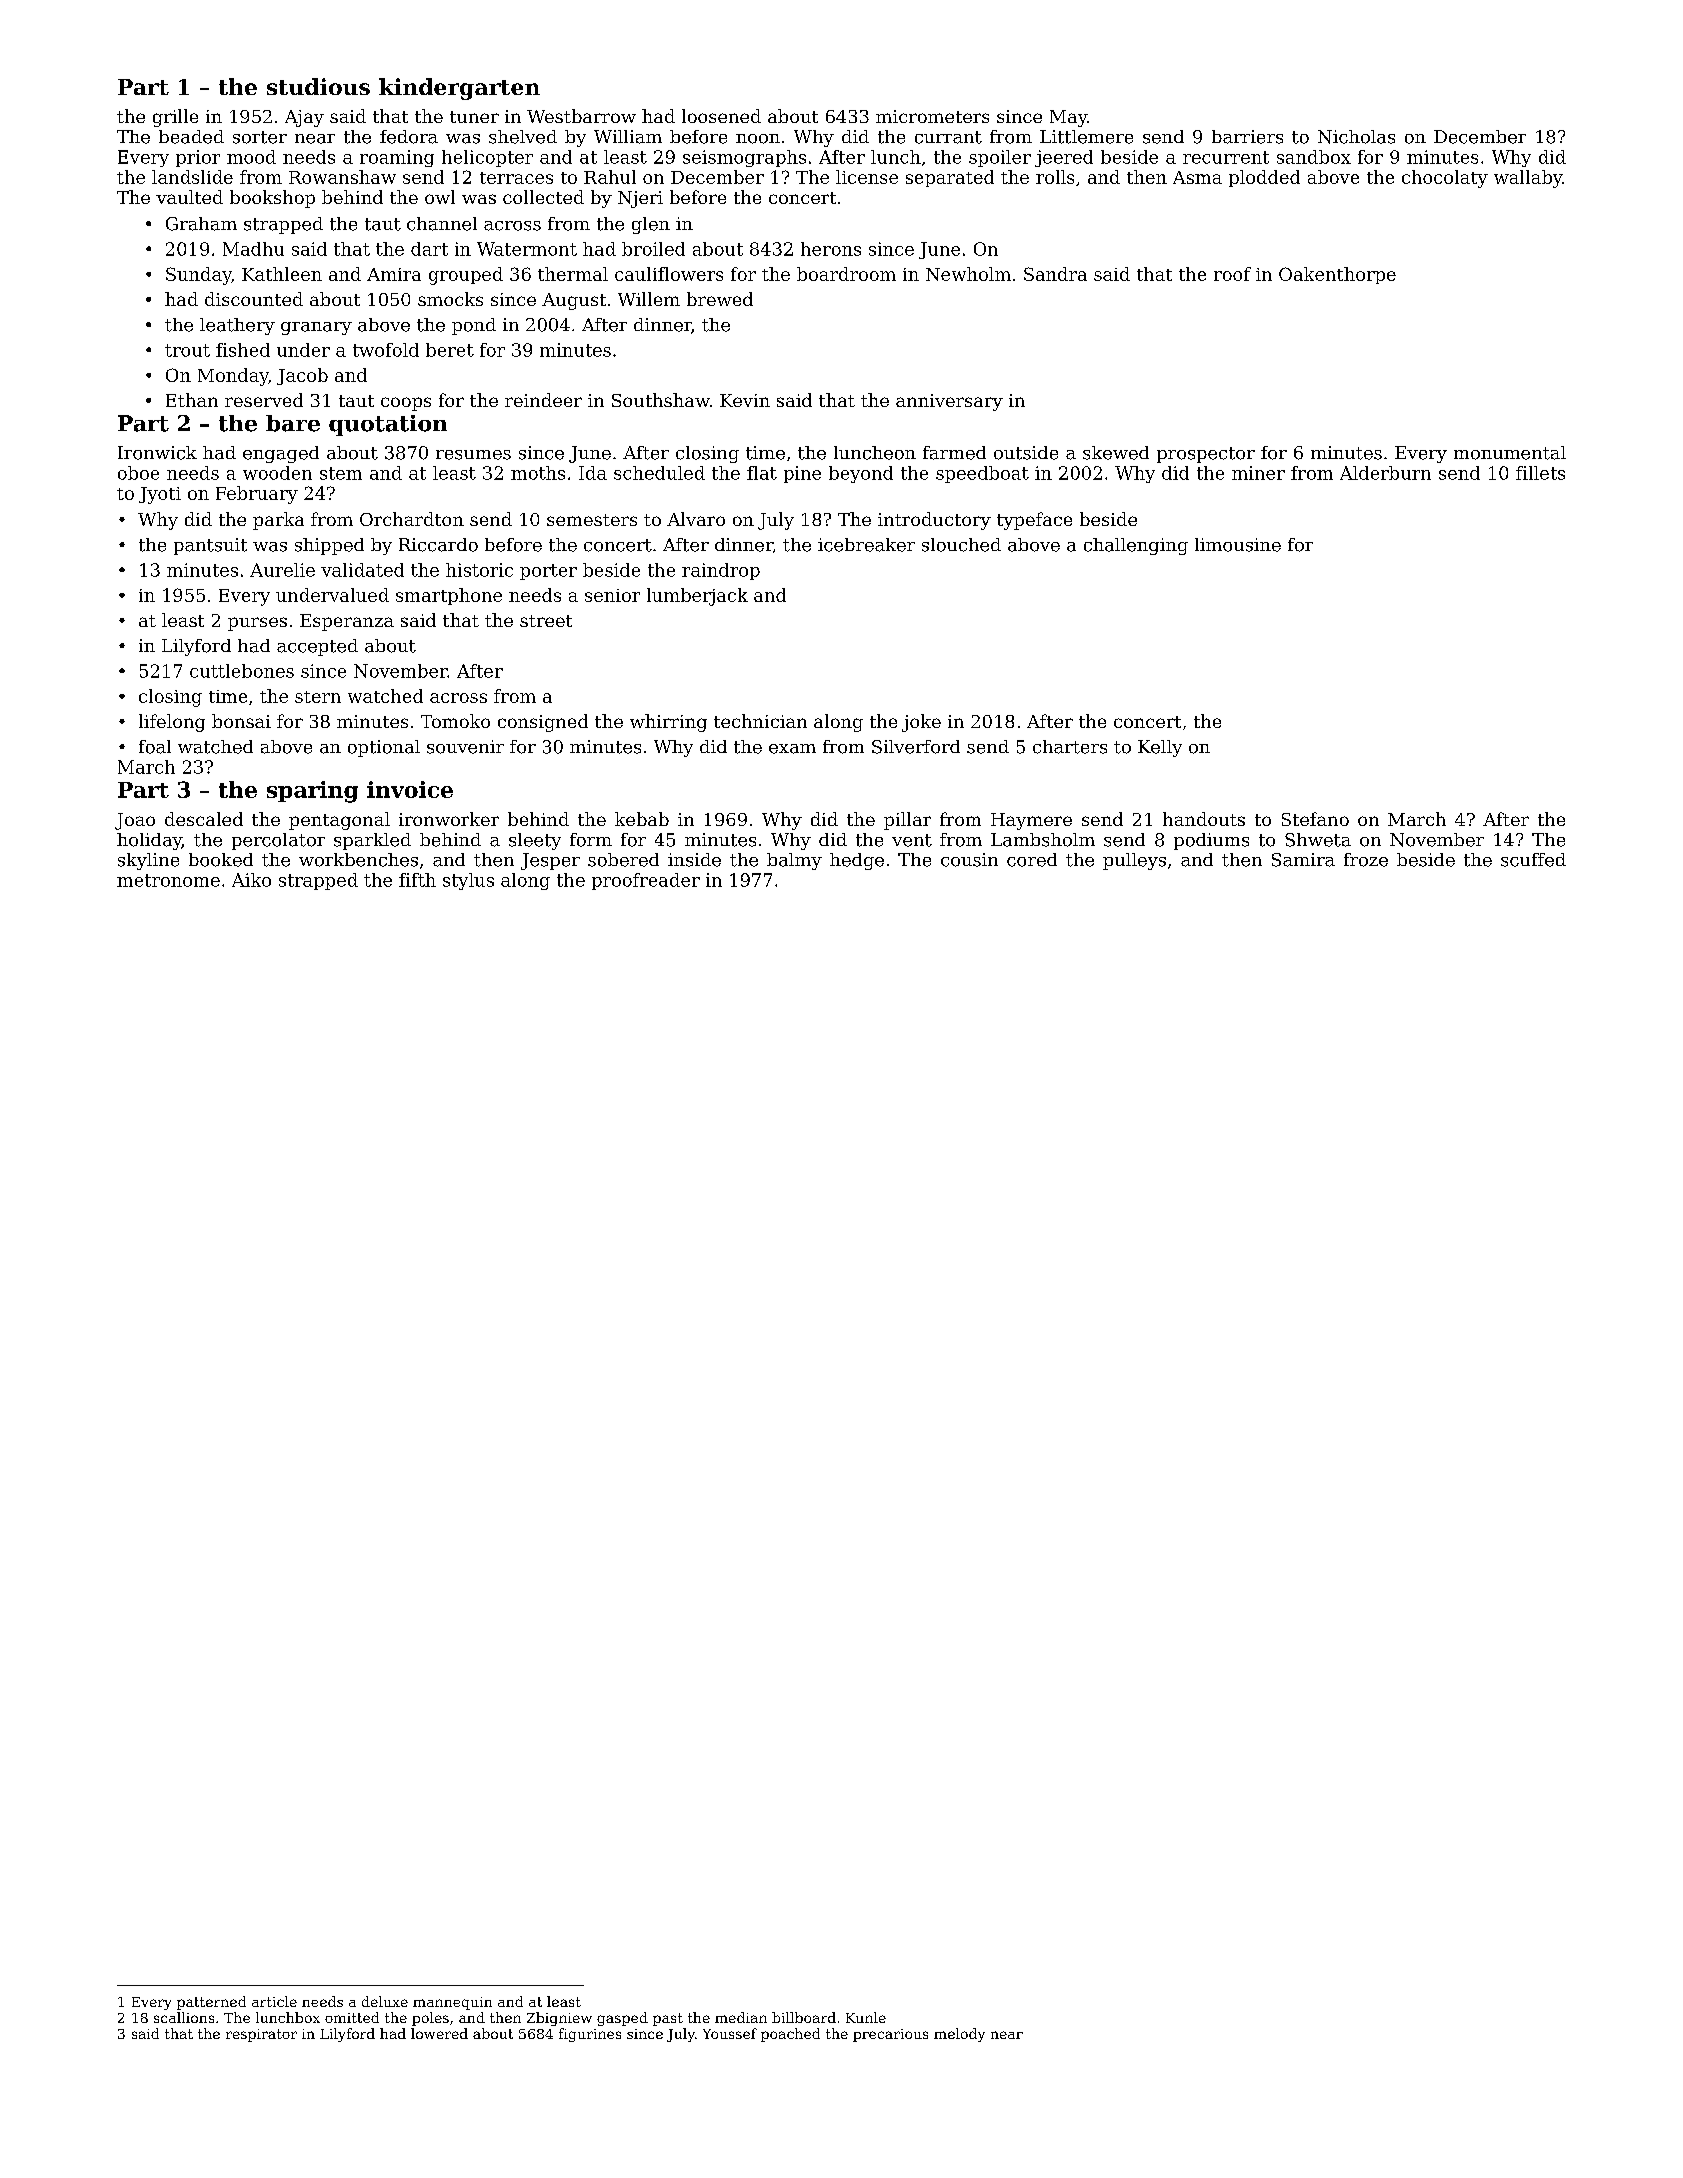 The width and height of the screenshot is (1683, 2178). I want to click on rolls, so click(1055, 177).
